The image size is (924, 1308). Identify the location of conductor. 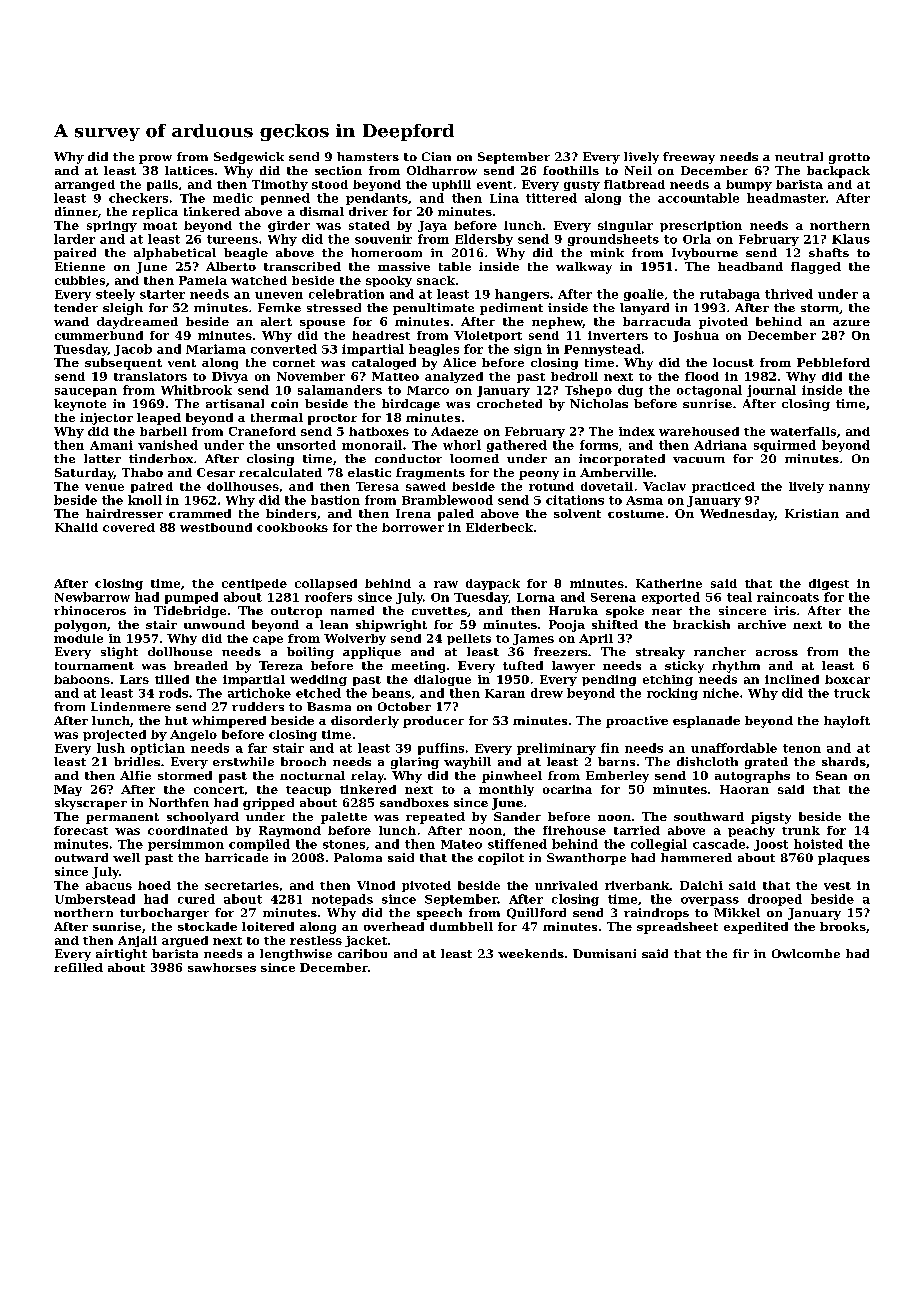
(408, 458).
